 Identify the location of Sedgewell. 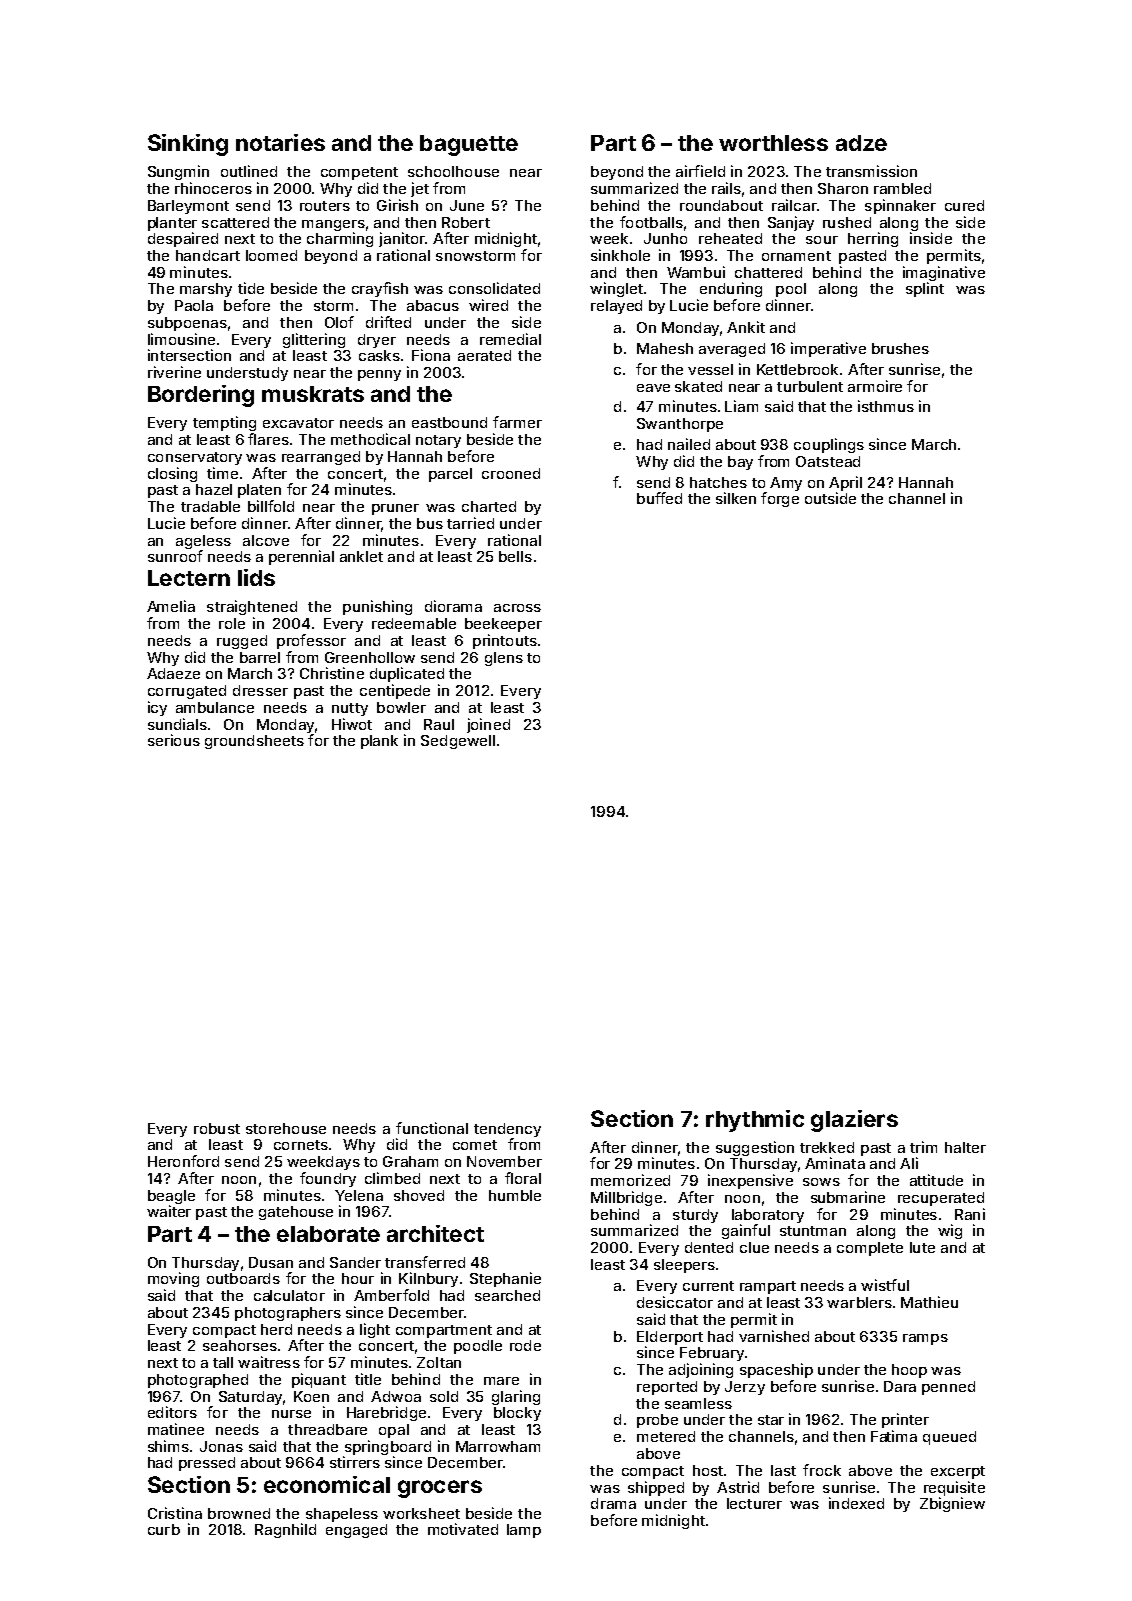
(458, 742).
